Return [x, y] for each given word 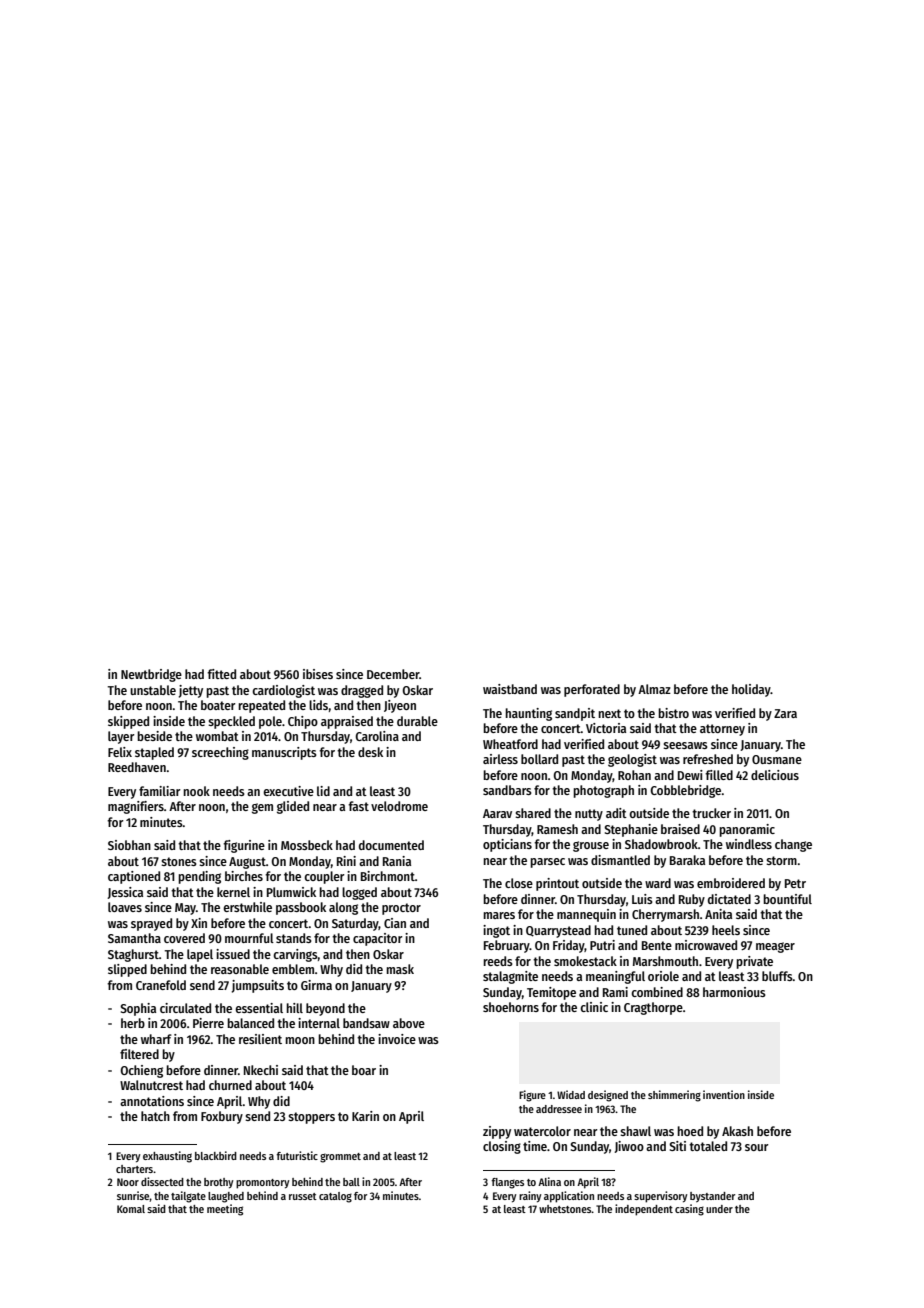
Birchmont [388, 876]
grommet [340, 1158]
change [793, 845]
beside [154, 736]
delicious [775, 775]
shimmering [674, 1096]
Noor [128, 1182]
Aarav [497, 813]
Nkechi [261, 1070]
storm [781, 860]
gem [262, 808]
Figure [532, 1096]
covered [184, 938]
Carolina [377, 736]
